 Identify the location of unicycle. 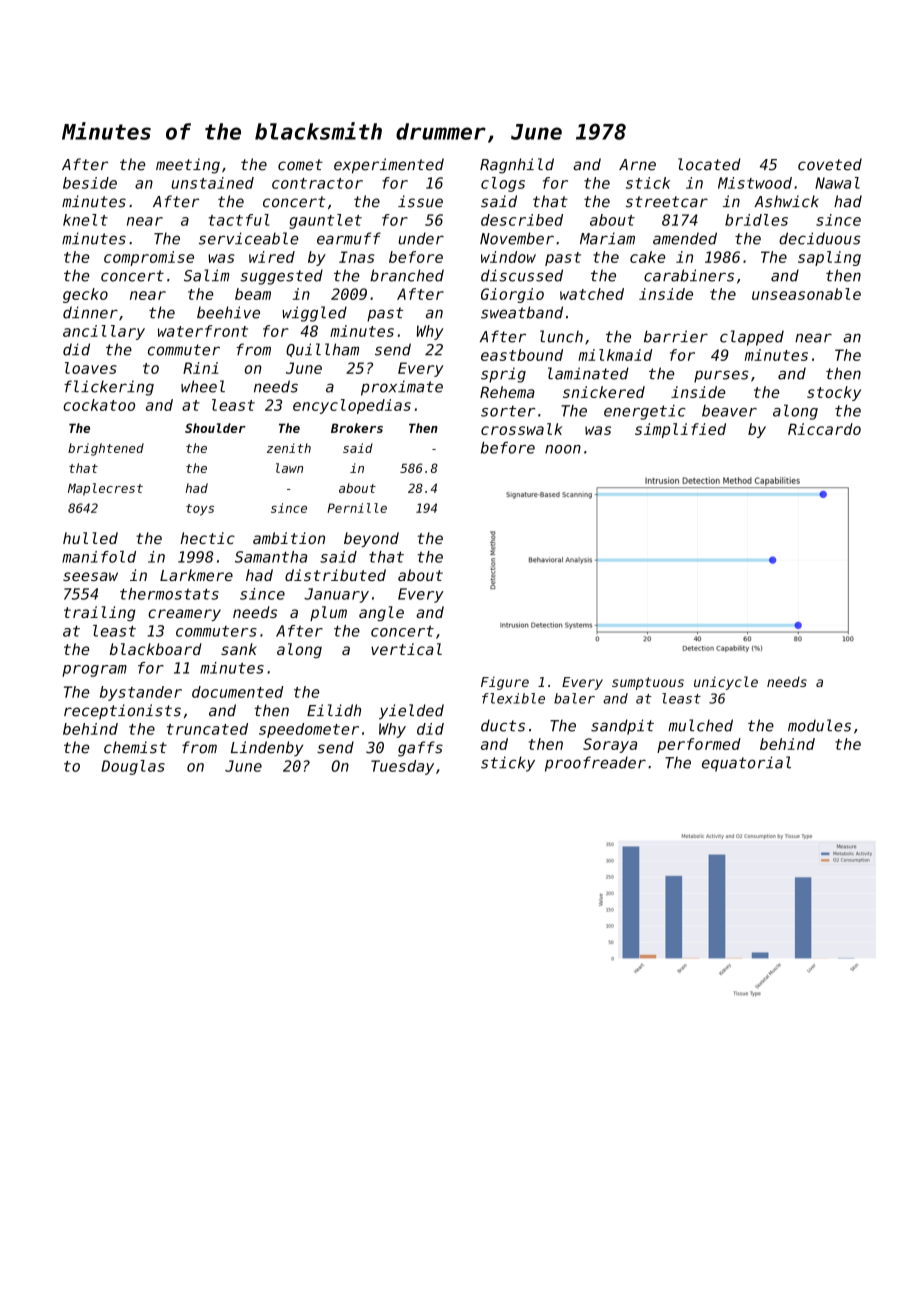
(726, 683).
